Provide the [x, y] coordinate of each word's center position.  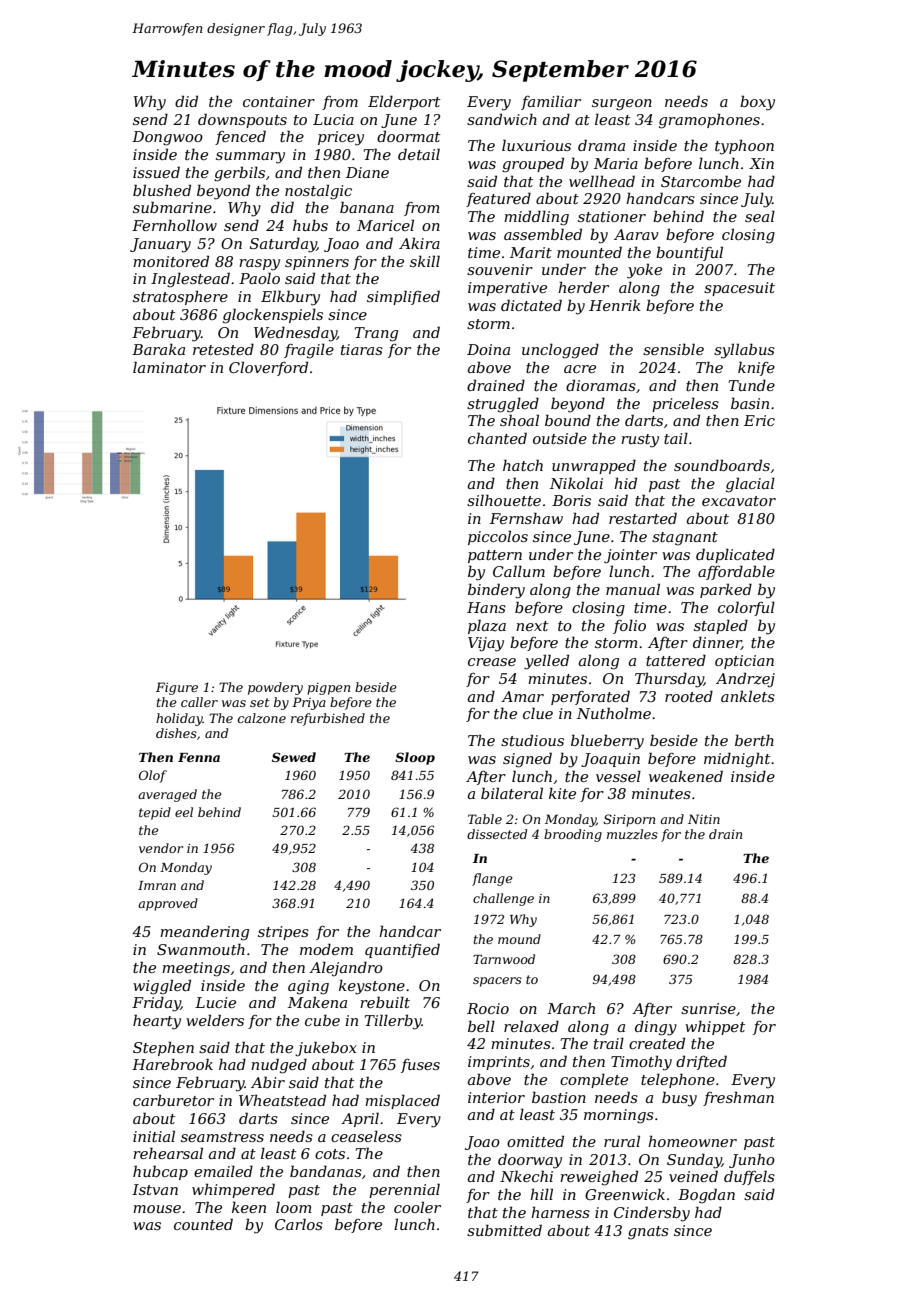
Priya [309, 703]
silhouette [504, 500]
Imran [157, 885]
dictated [531, 305]
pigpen [328, 689]
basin [750, 403]
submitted [504, 1230]
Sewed [294, 757]
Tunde [752, 385]
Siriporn [629, 820]
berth [754, 740]
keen [249, 1207]
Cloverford [268, 368]
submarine [172, 207]
